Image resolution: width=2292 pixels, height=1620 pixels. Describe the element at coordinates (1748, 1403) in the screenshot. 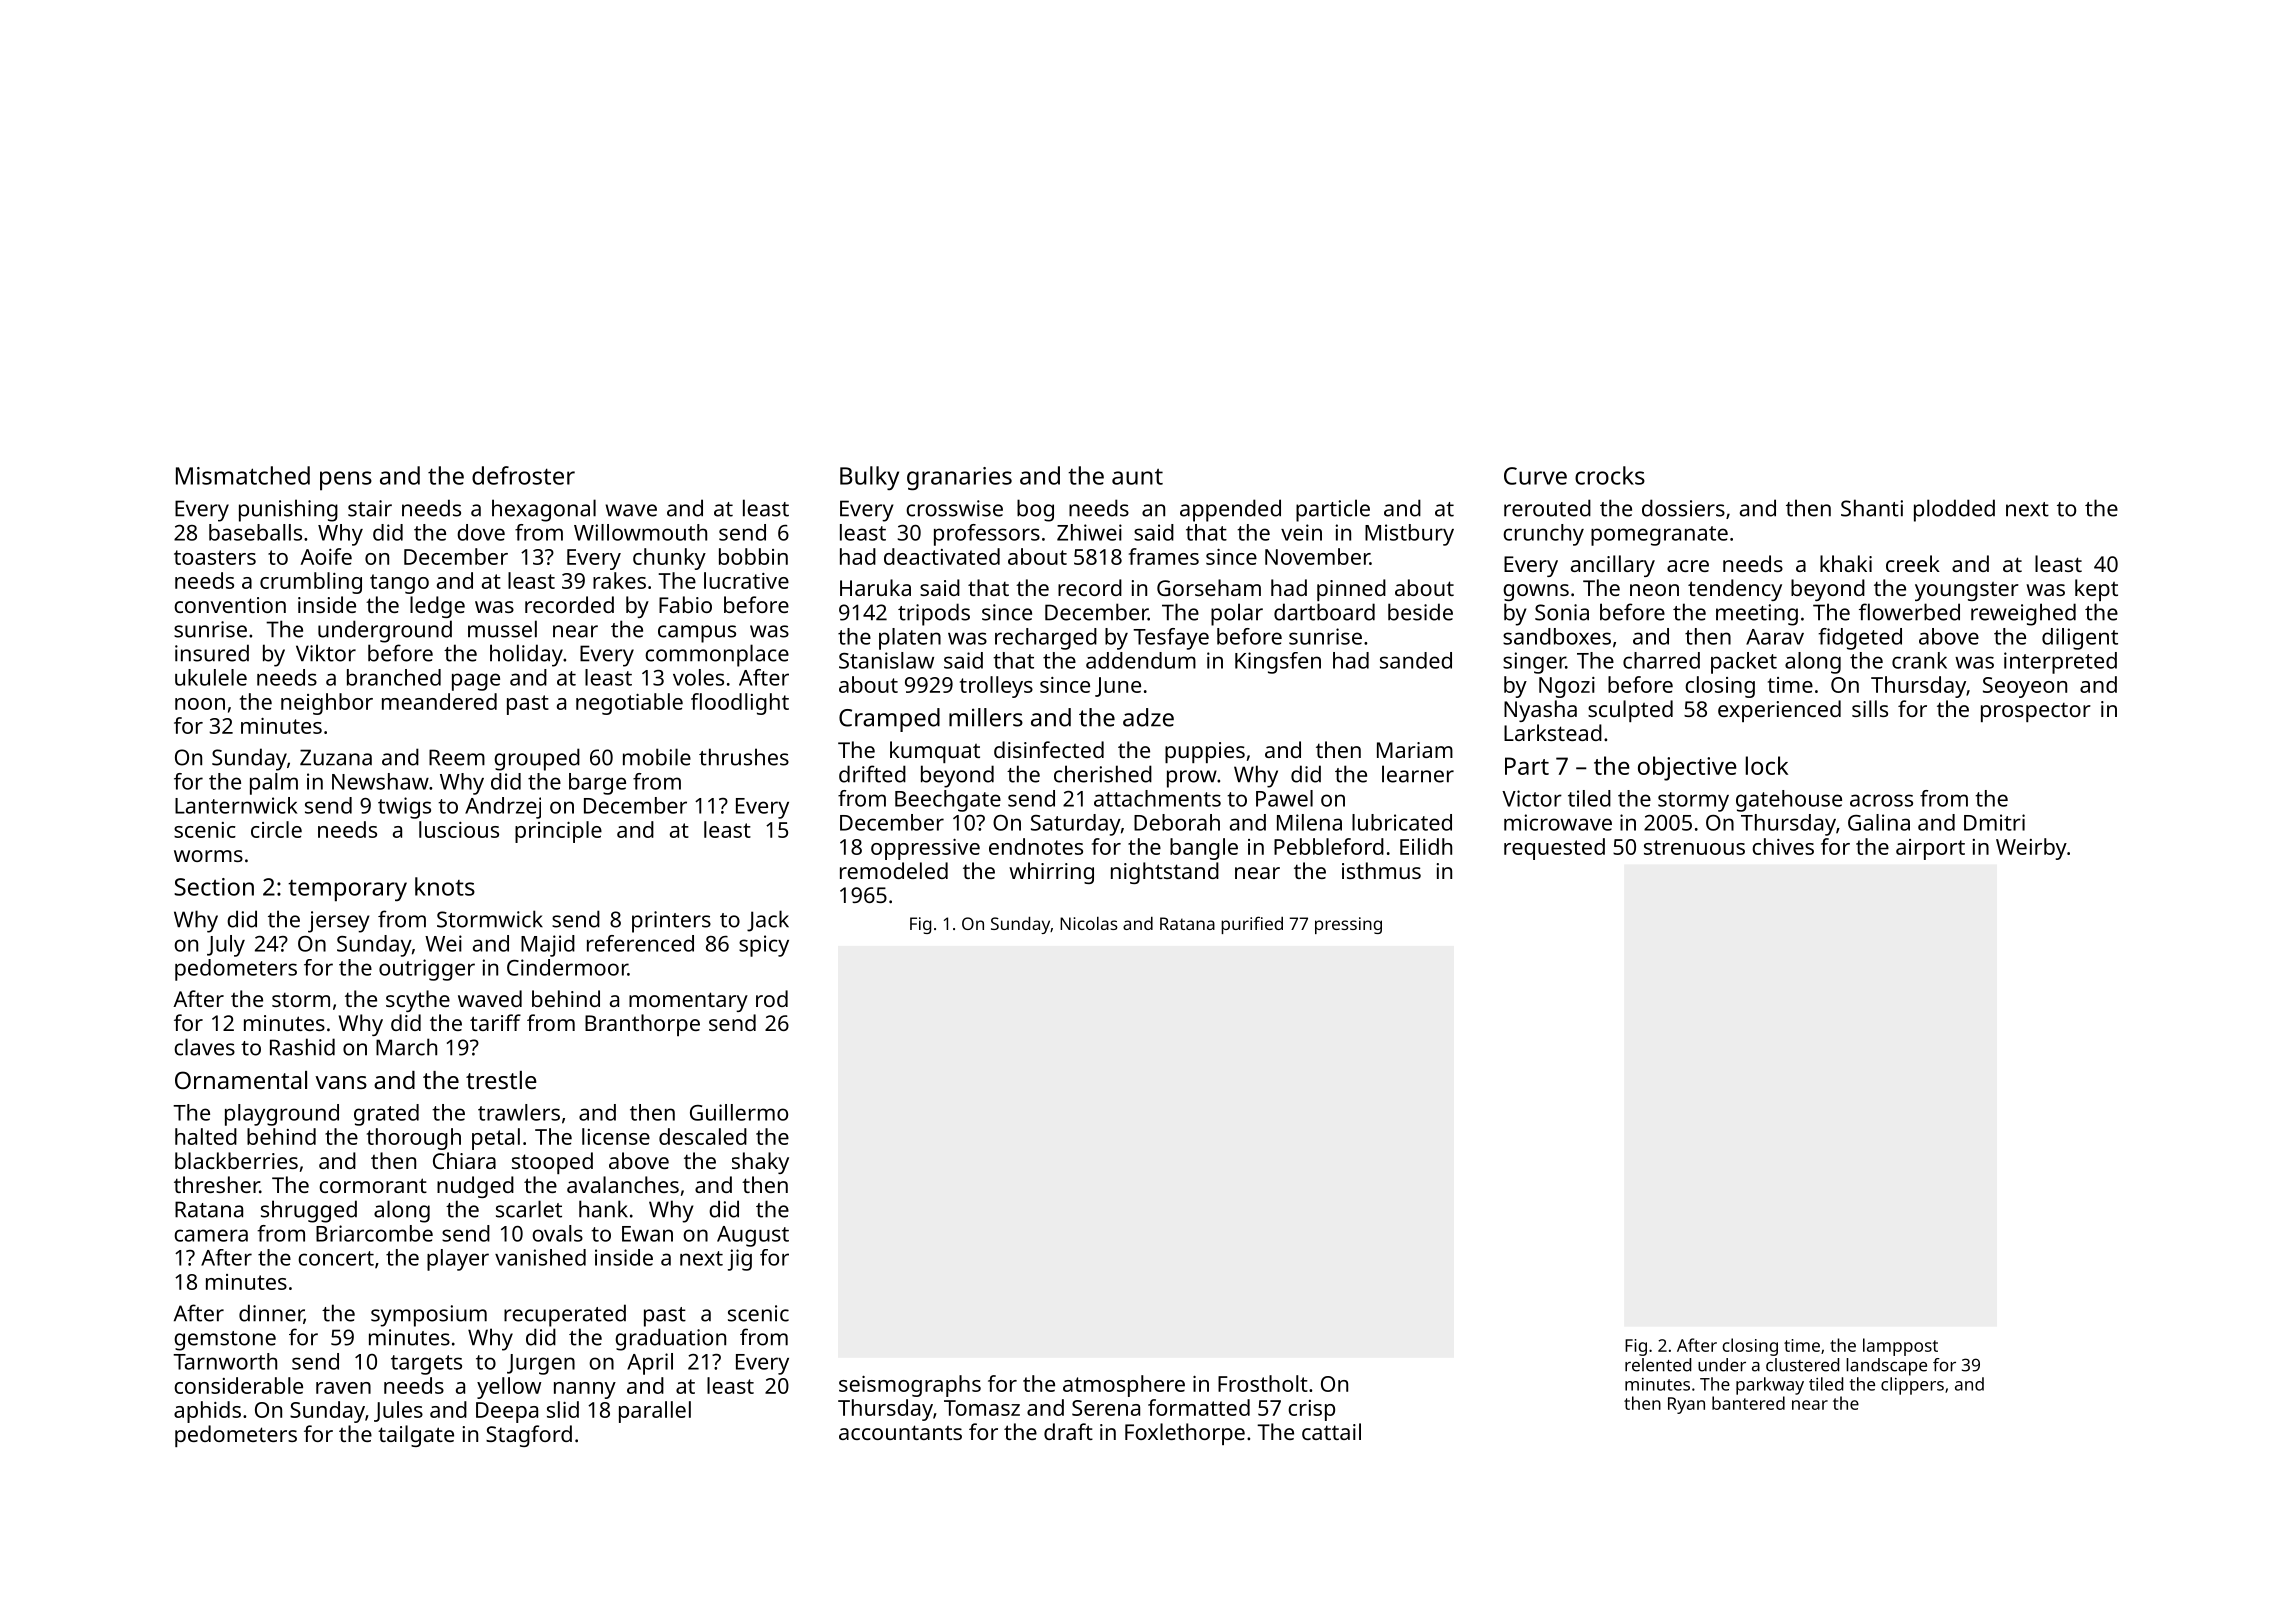

I see `bantered` at that location.
